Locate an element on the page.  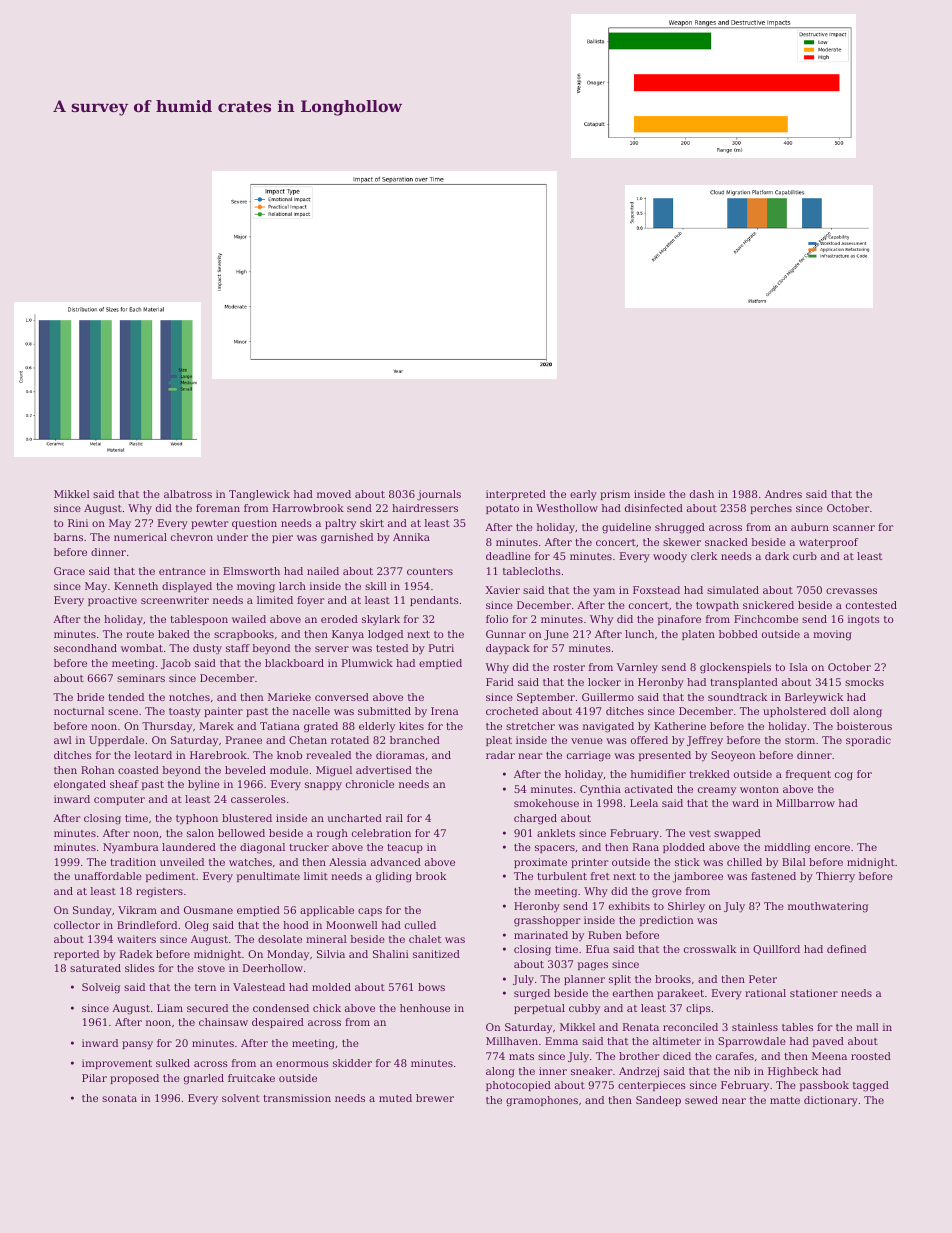
potato is located at coordinates (502, 509).
